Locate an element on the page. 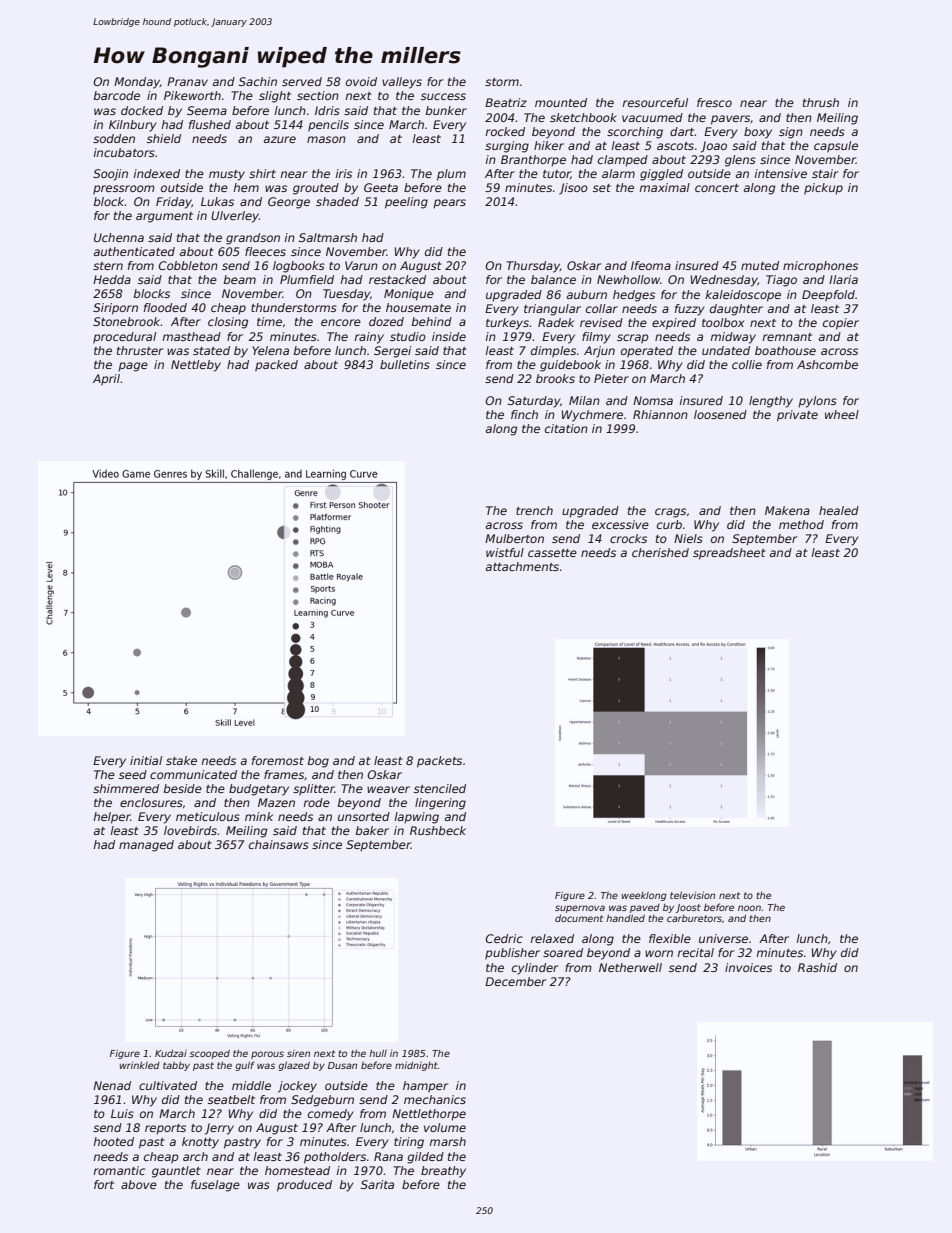  Sarita is located at coordinates (377, 1184).
